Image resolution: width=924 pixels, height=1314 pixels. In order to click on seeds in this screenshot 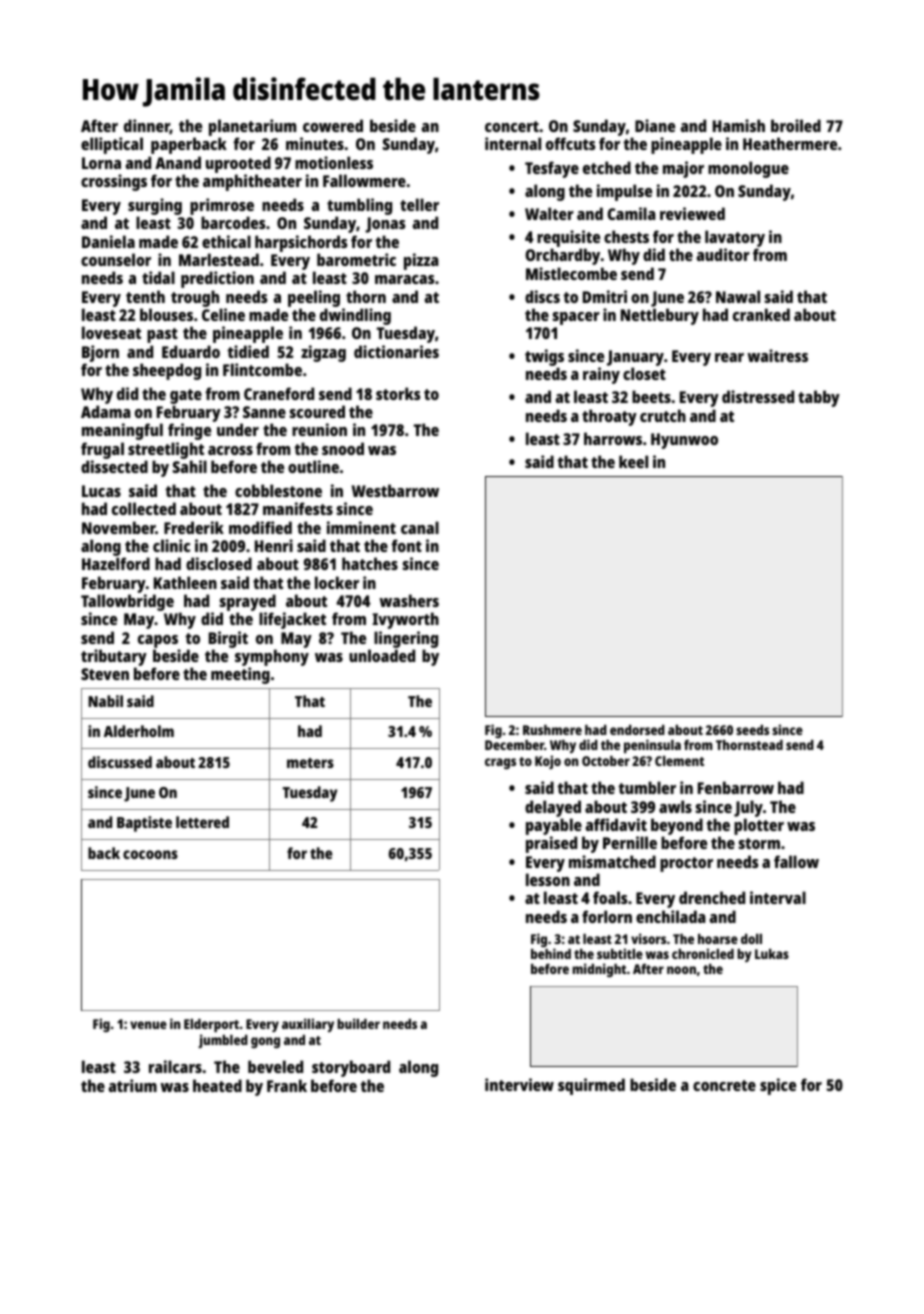, I will do `click(752, 730)`.
